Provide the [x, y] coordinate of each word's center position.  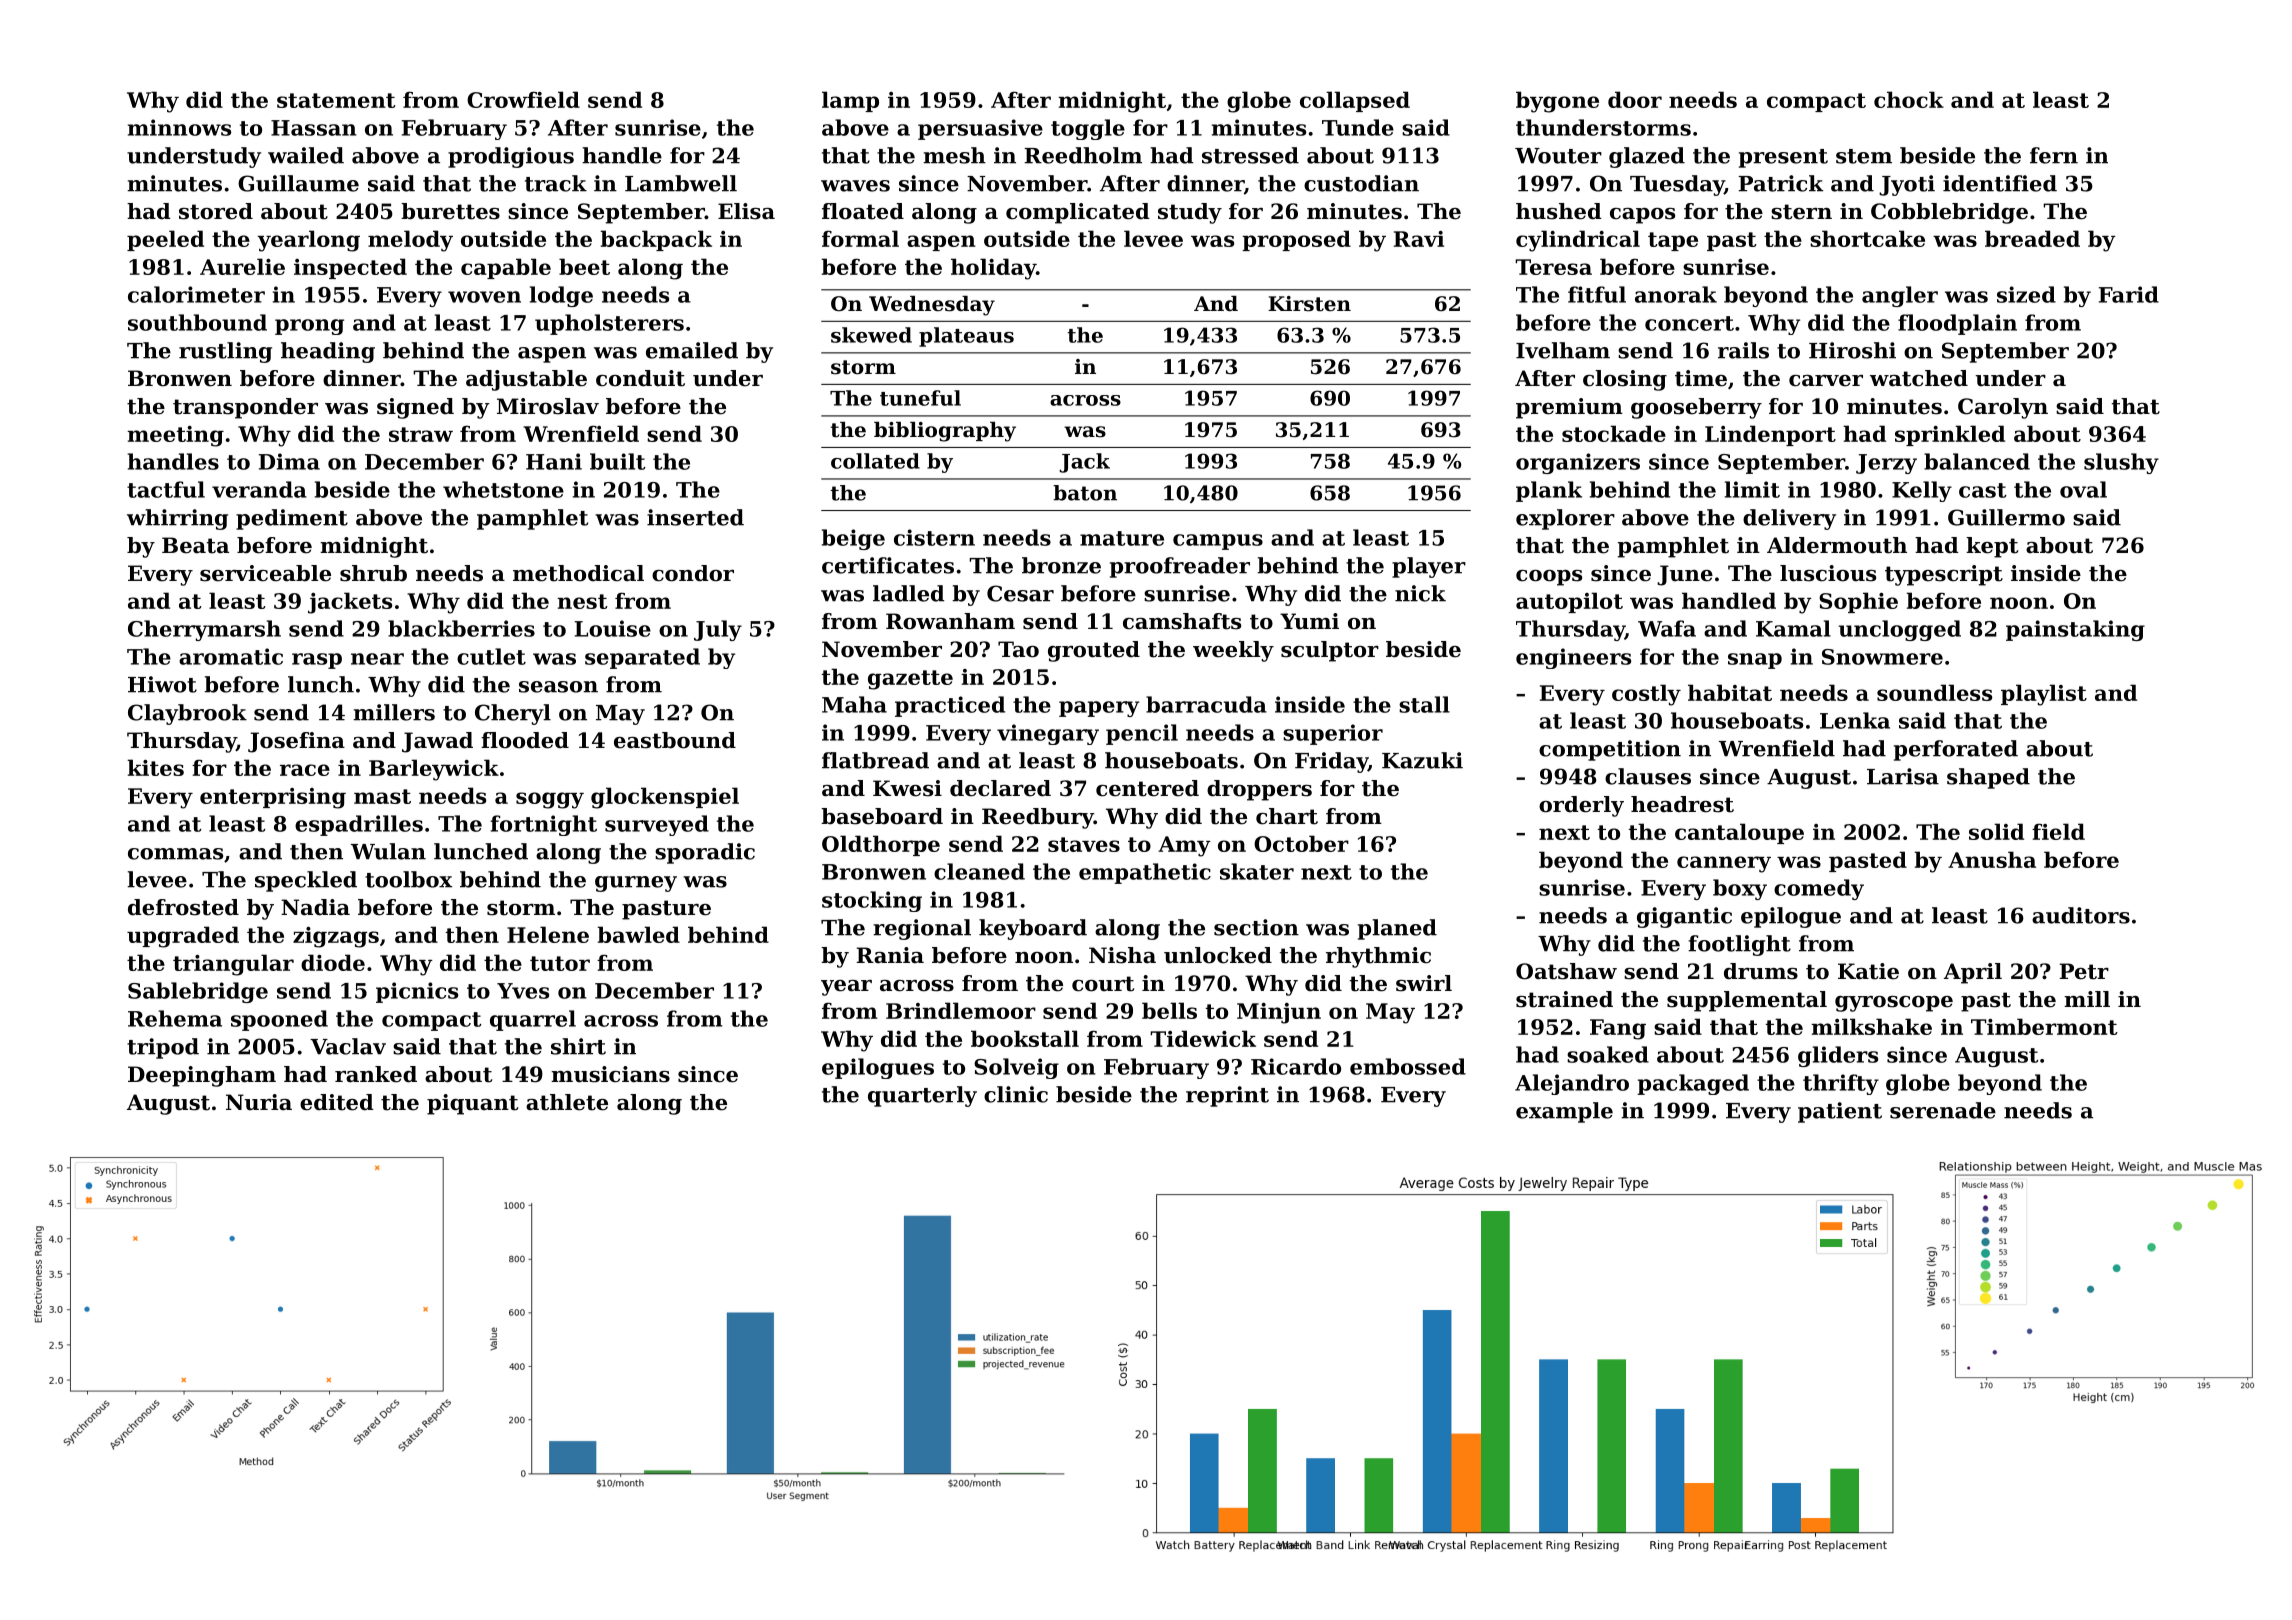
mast [382, 796]
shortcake [1867, 238]
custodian [1361, 183]
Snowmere [1882, 657]
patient [1840, 1112]
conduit [640, 378]
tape [1673, 241]
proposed [1296, 240]
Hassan [314, 128]
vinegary [1048, 734]
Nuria [259, 1102]
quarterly [922, 1096]
